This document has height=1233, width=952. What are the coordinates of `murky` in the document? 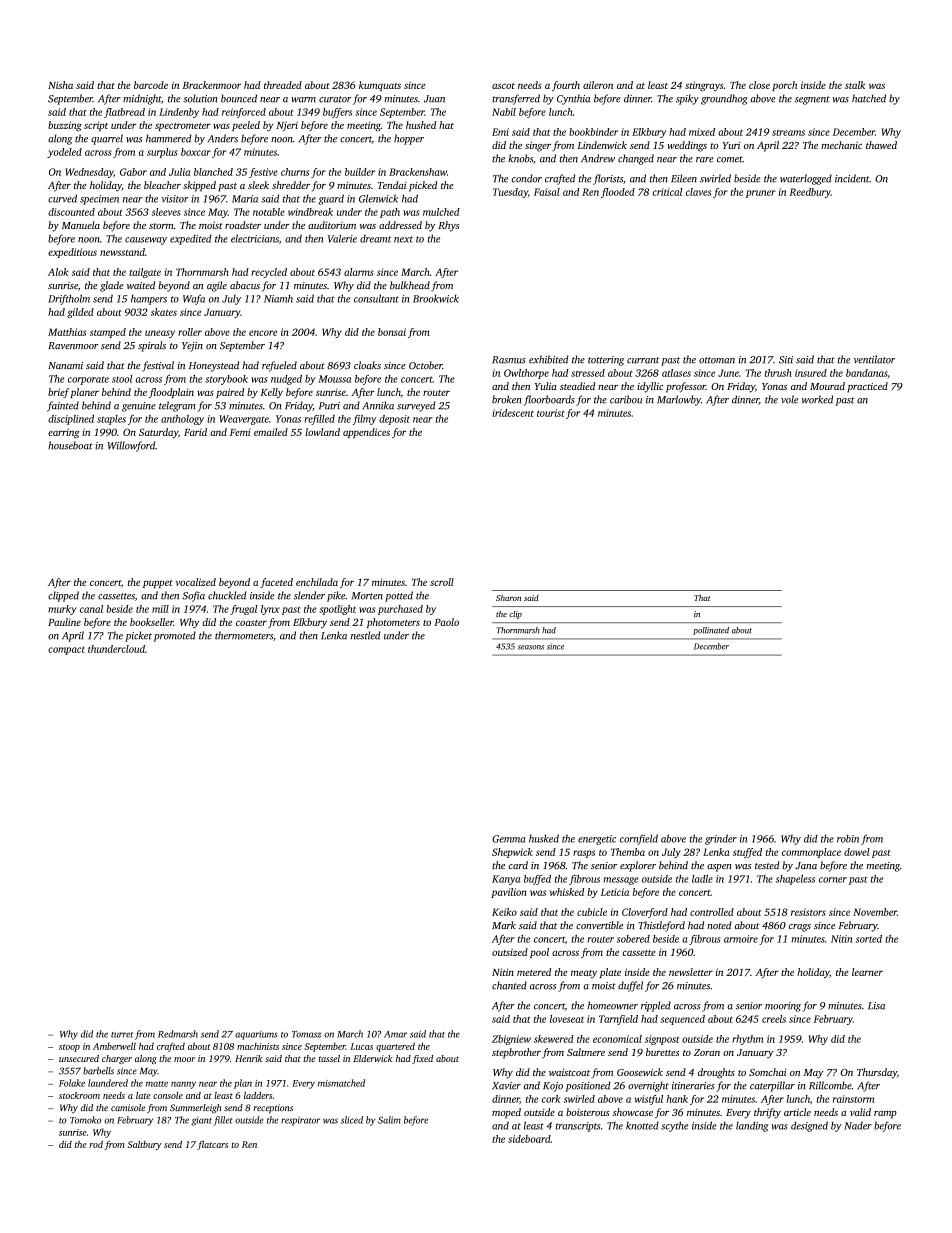 It's located at (62, 610).
